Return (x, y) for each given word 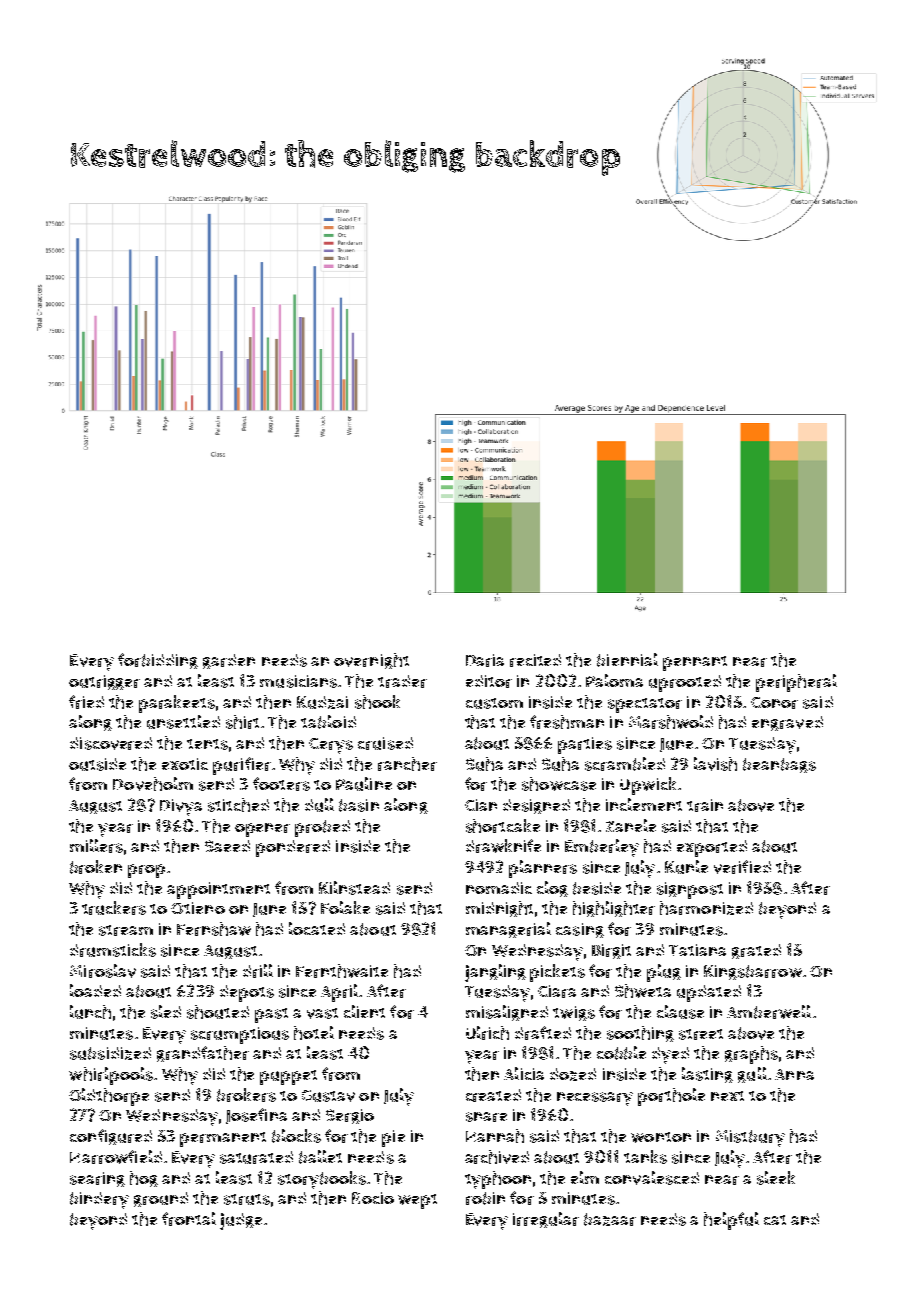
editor (489, 681)
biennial (627, 660)
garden (229, 661)
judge (241, 1221)
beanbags (779, 765)
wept (417, 1201)
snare (486, 1117)
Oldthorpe (109, 1097)
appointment (218, 890)
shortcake (503, 826)
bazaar (610, 1219)
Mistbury (750, 1138)
